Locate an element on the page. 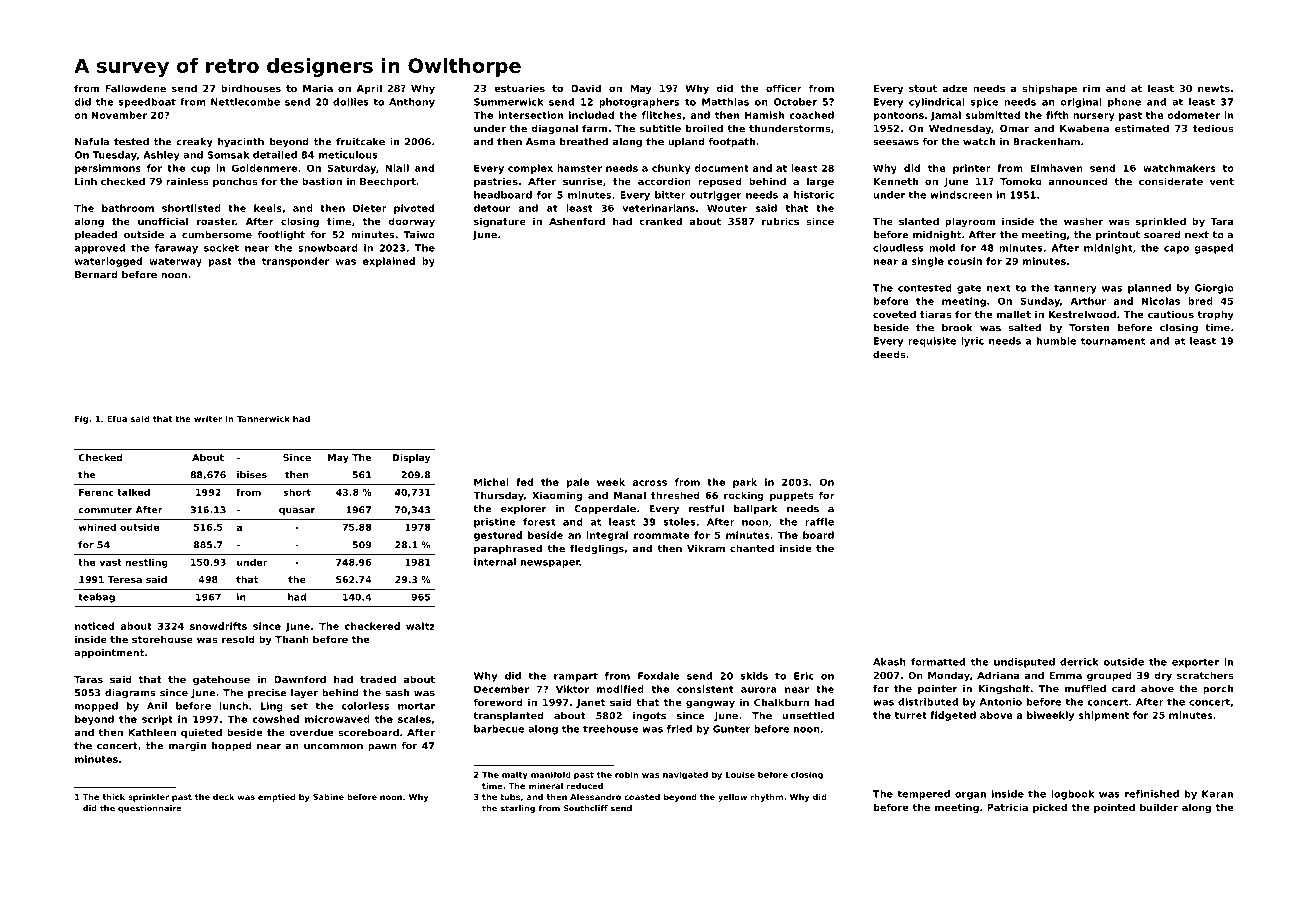  diagonal is located at coordinates (554, 129).
